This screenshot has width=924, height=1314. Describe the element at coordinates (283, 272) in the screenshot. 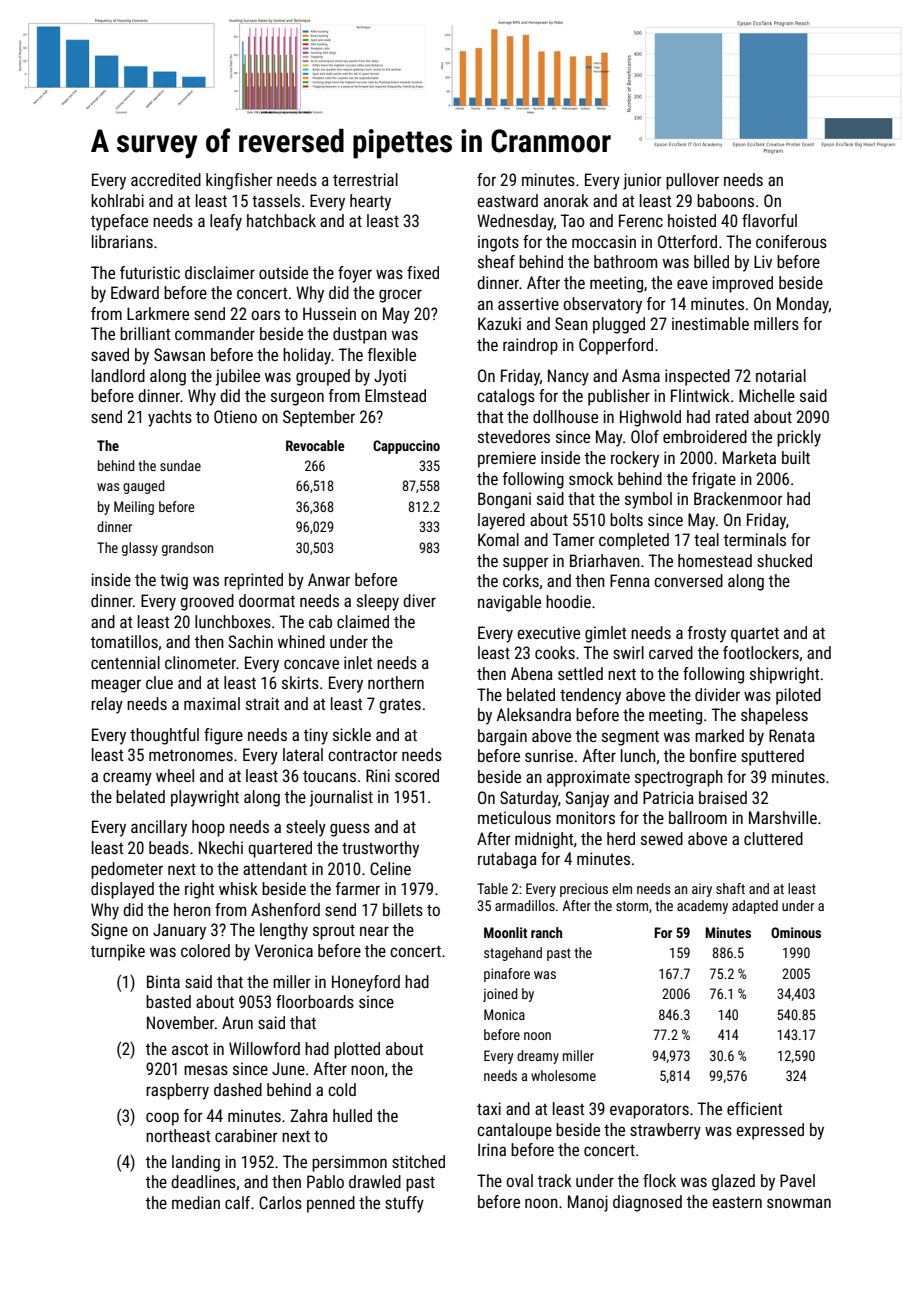

I see `outside` at that location.
